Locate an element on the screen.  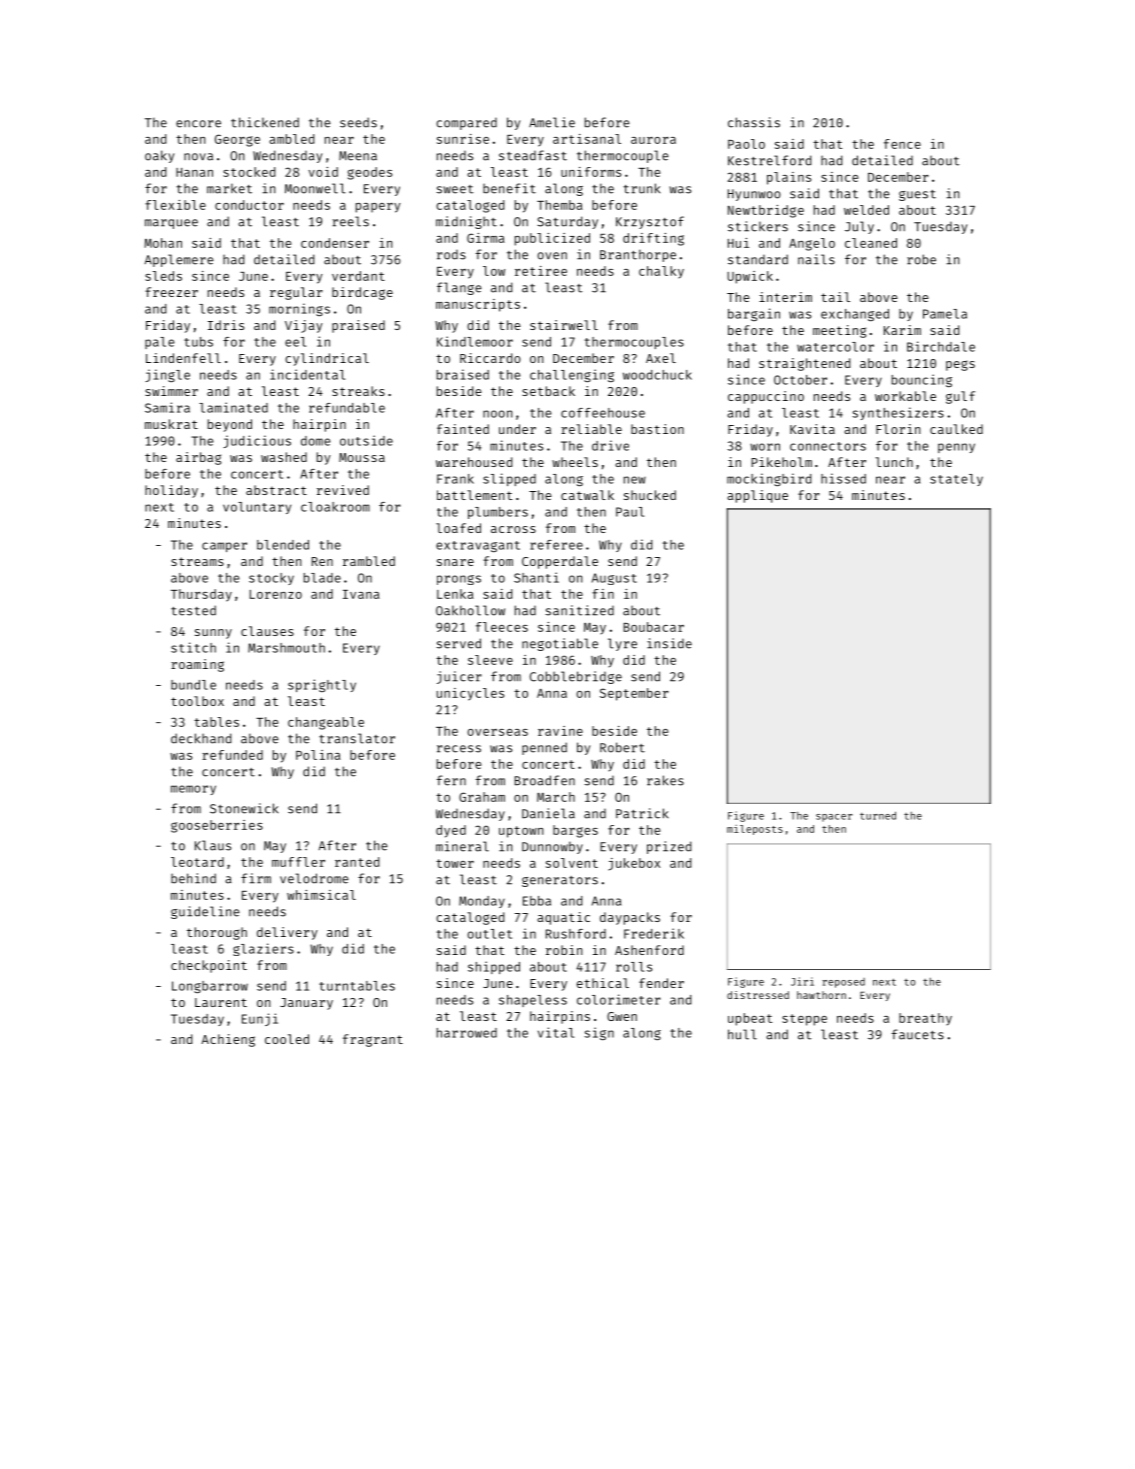
braised is located at coordinates (463, 374).
